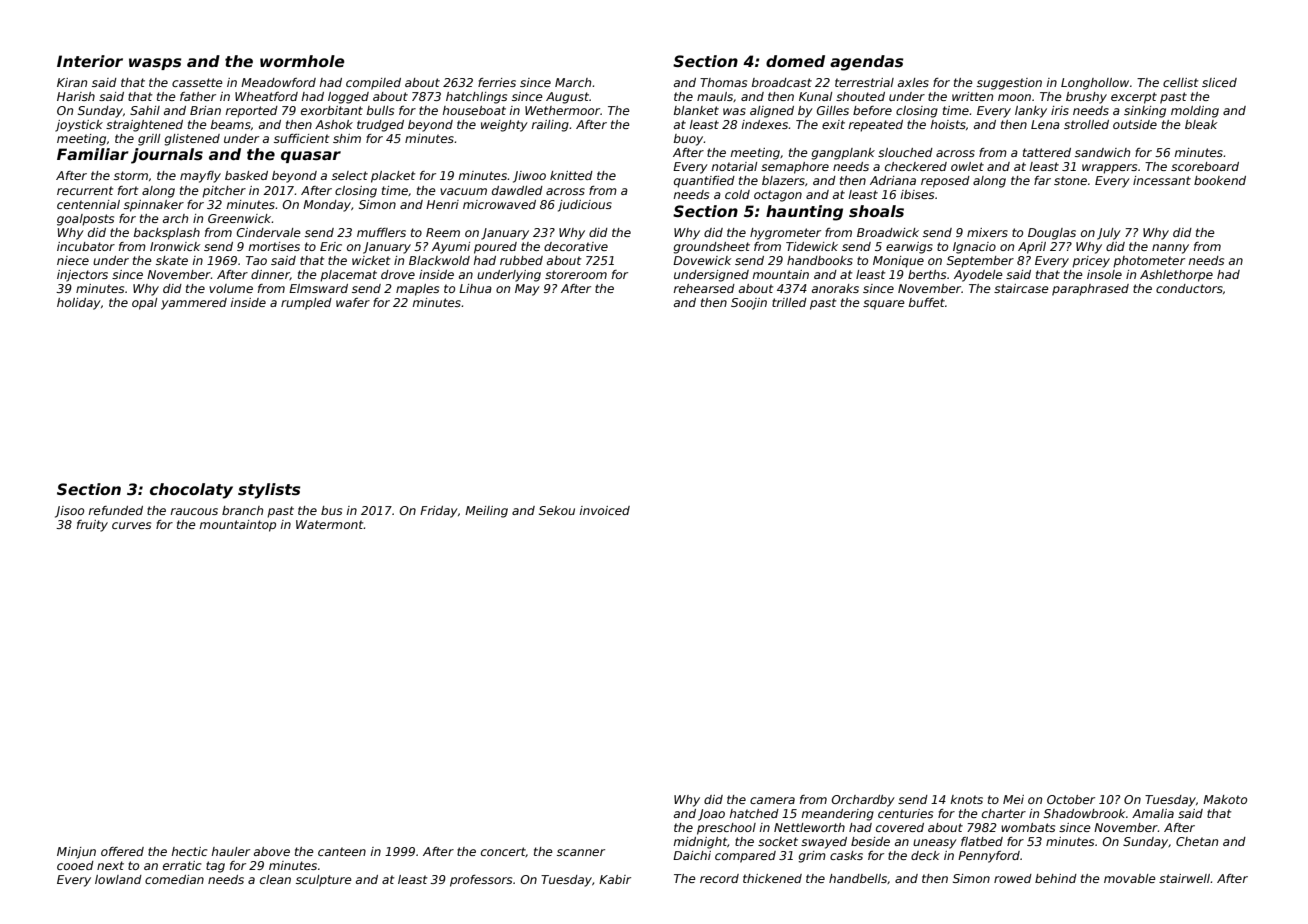 This page has height=924, width=1308. Describe the element at coordinates (967, 799) in the page. I see `knots` at that location.
